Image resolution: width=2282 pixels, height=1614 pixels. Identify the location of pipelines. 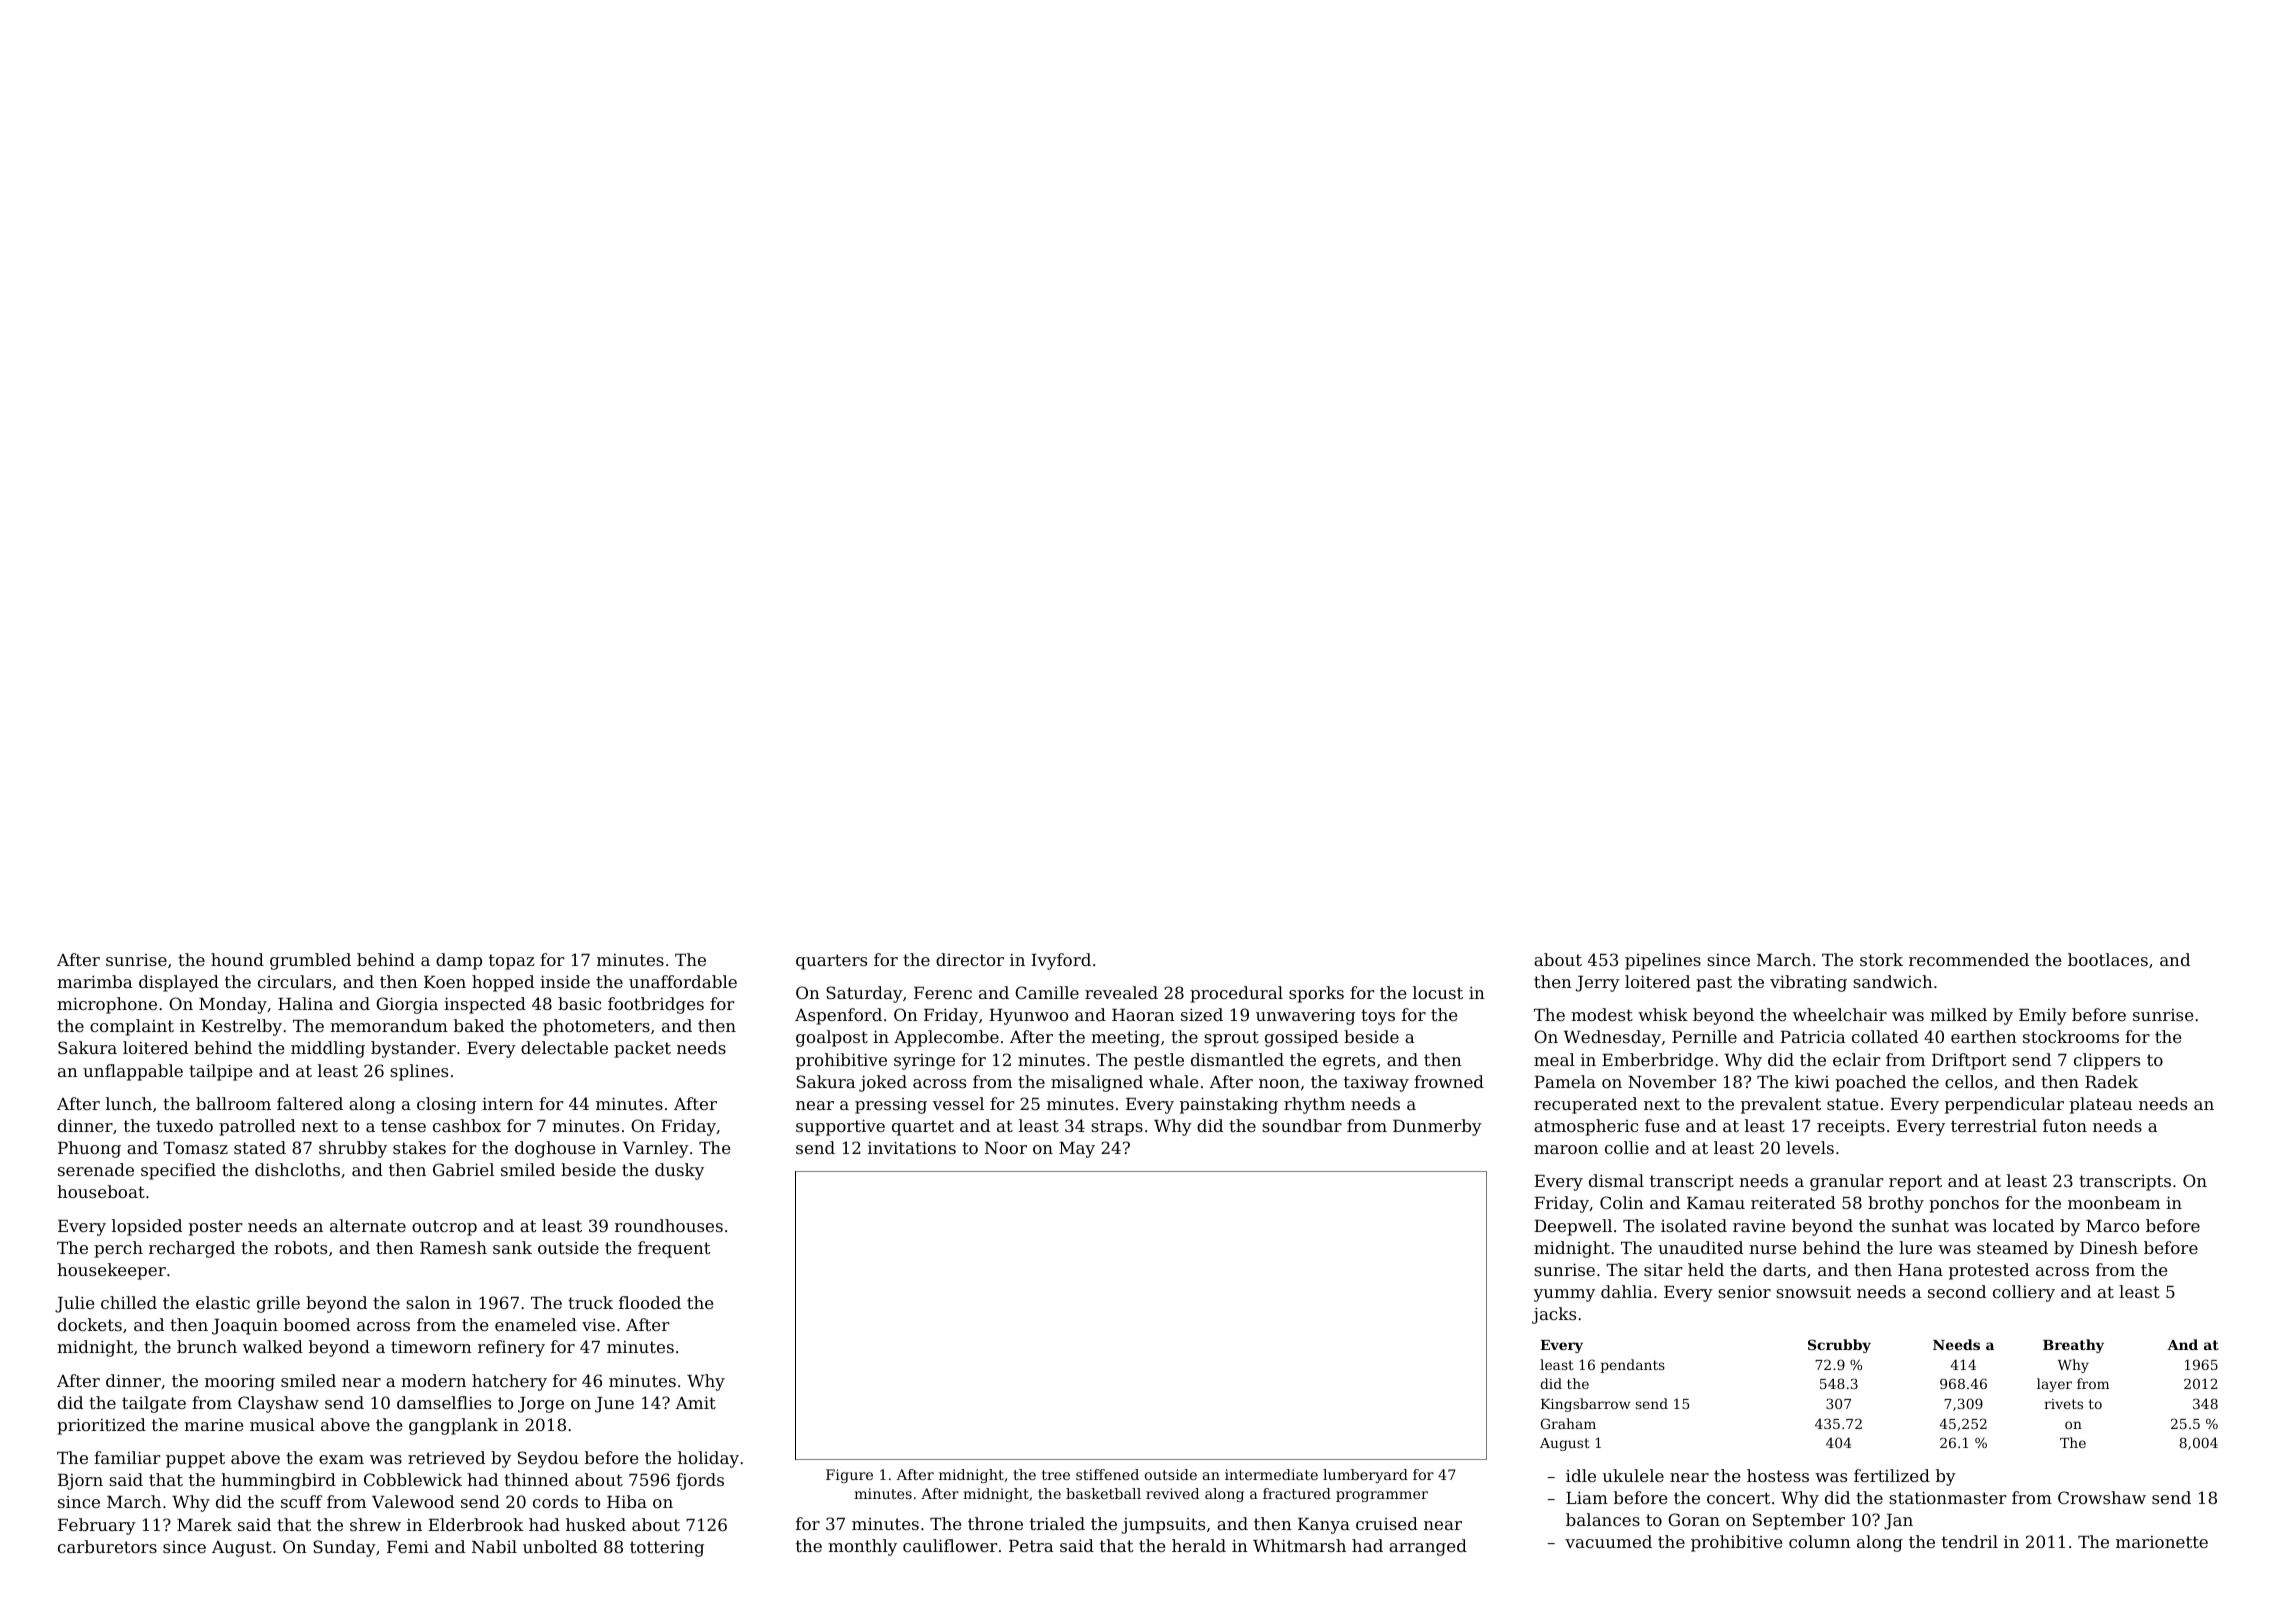
(1663, 961).
